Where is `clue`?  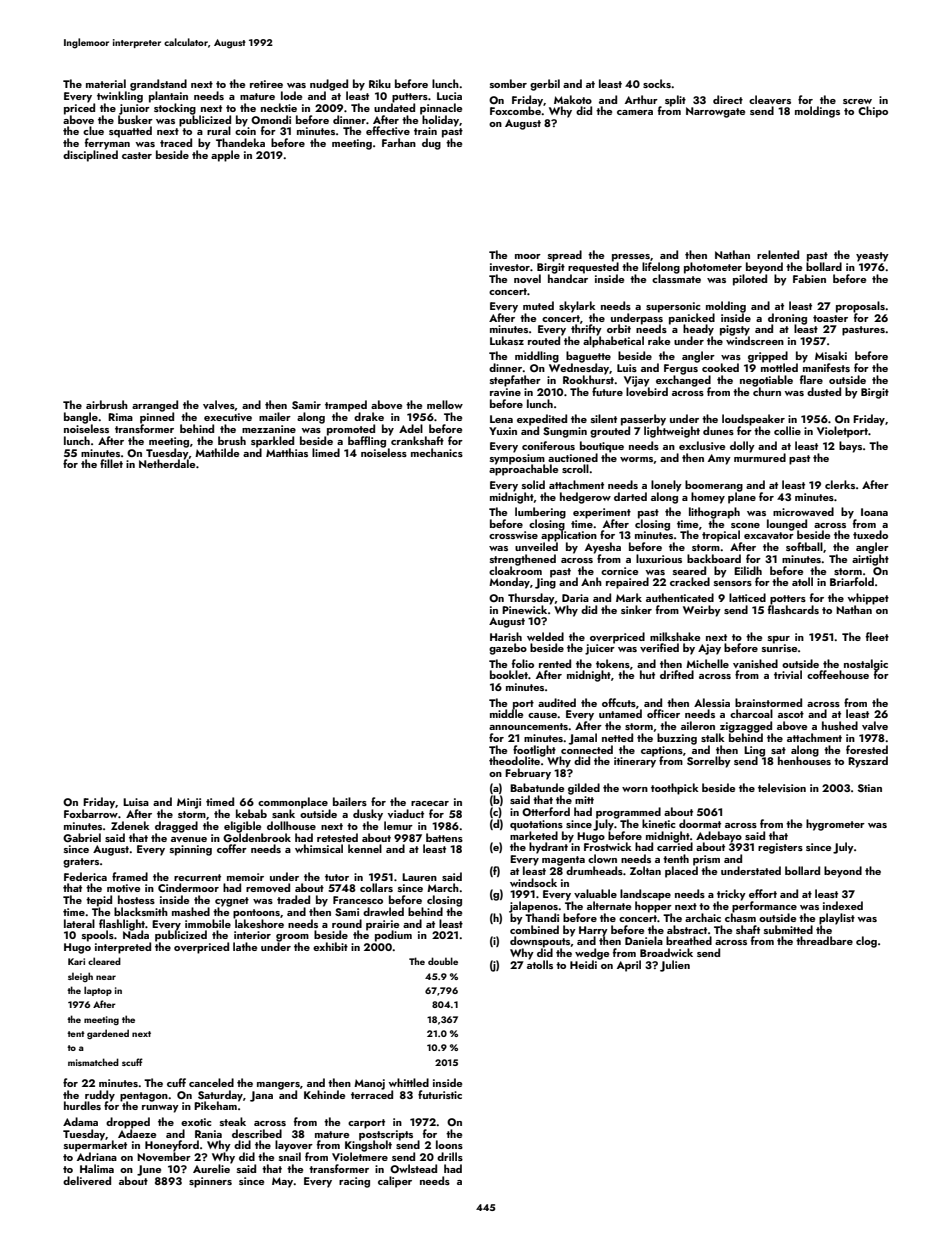 clue is located at coordinates (93, 130).
